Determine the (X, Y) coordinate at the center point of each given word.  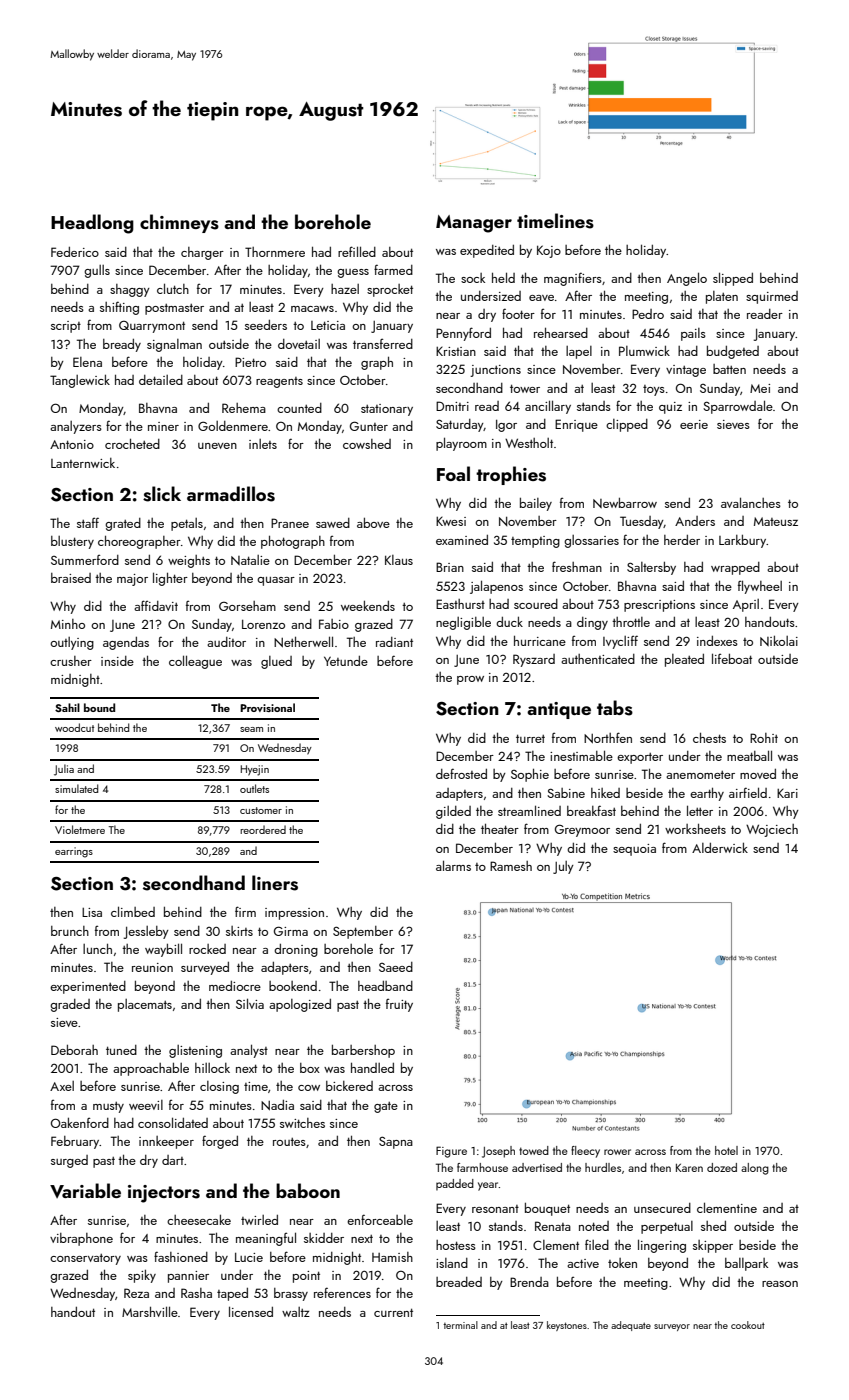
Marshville (150, 1311)
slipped (733, 279)
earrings (74, 852)
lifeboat (732, 658)
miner (163, 426)
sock (473, 278)
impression (294, 914)
